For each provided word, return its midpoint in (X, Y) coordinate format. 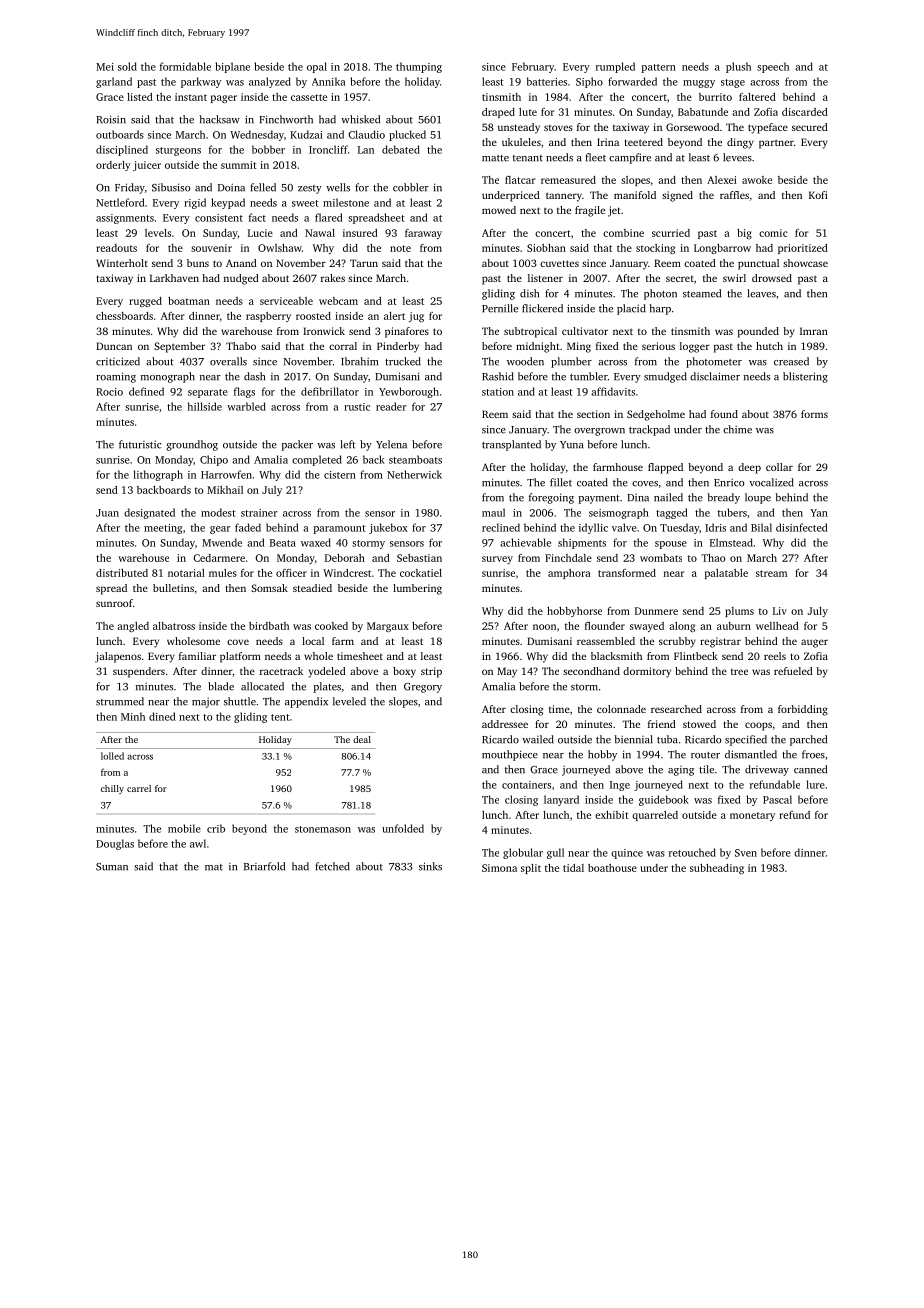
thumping (419, 67)
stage (733, 83)
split (531, 869)
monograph (168, 377)
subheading (717, 869)
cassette (309, 97)
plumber (571, 362)
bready (723, 498)
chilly (112, 789)
